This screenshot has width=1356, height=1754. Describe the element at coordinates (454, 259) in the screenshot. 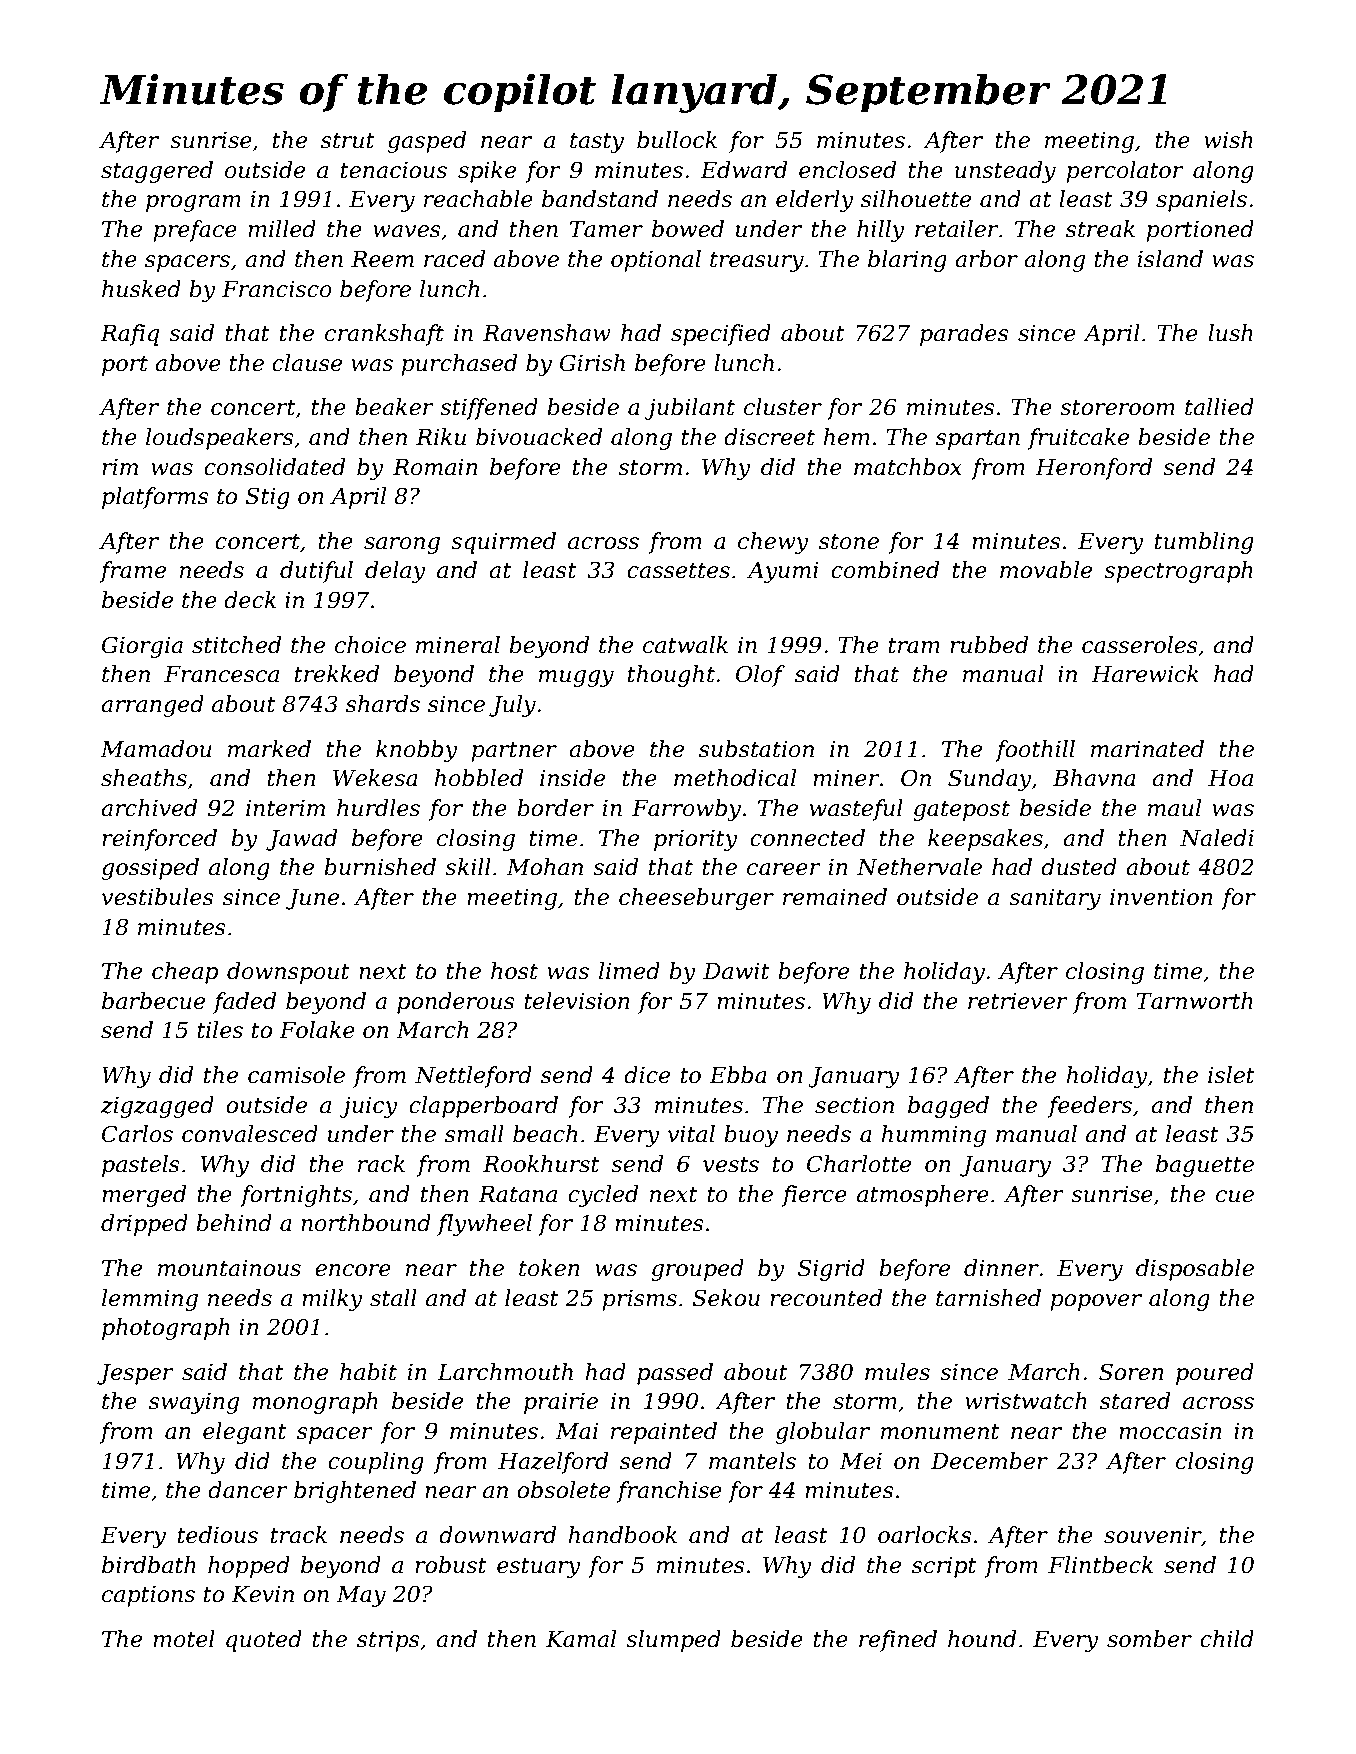

I see `raced` at that location.
